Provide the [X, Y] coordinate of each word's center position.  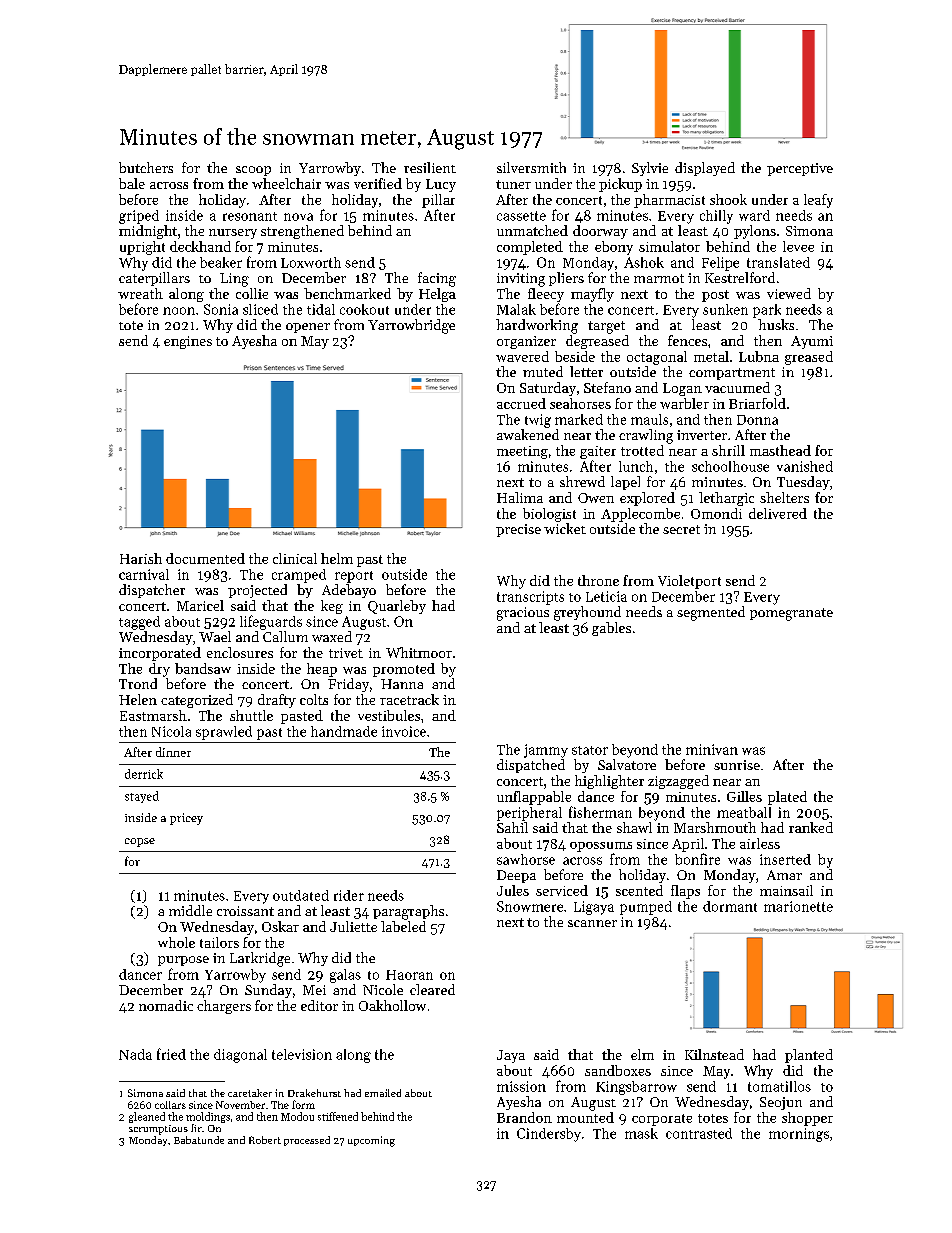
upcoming [371, 1141]
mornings [799, 1135]
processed [307, 1141]
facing [437, 279]
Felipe [720, 264]
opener [308, 328]
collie [252, 293]
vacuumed [737, 387]
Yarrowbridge [411, 326]
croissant [245, 911]
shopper [807, 1119]
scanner [592, 923]
